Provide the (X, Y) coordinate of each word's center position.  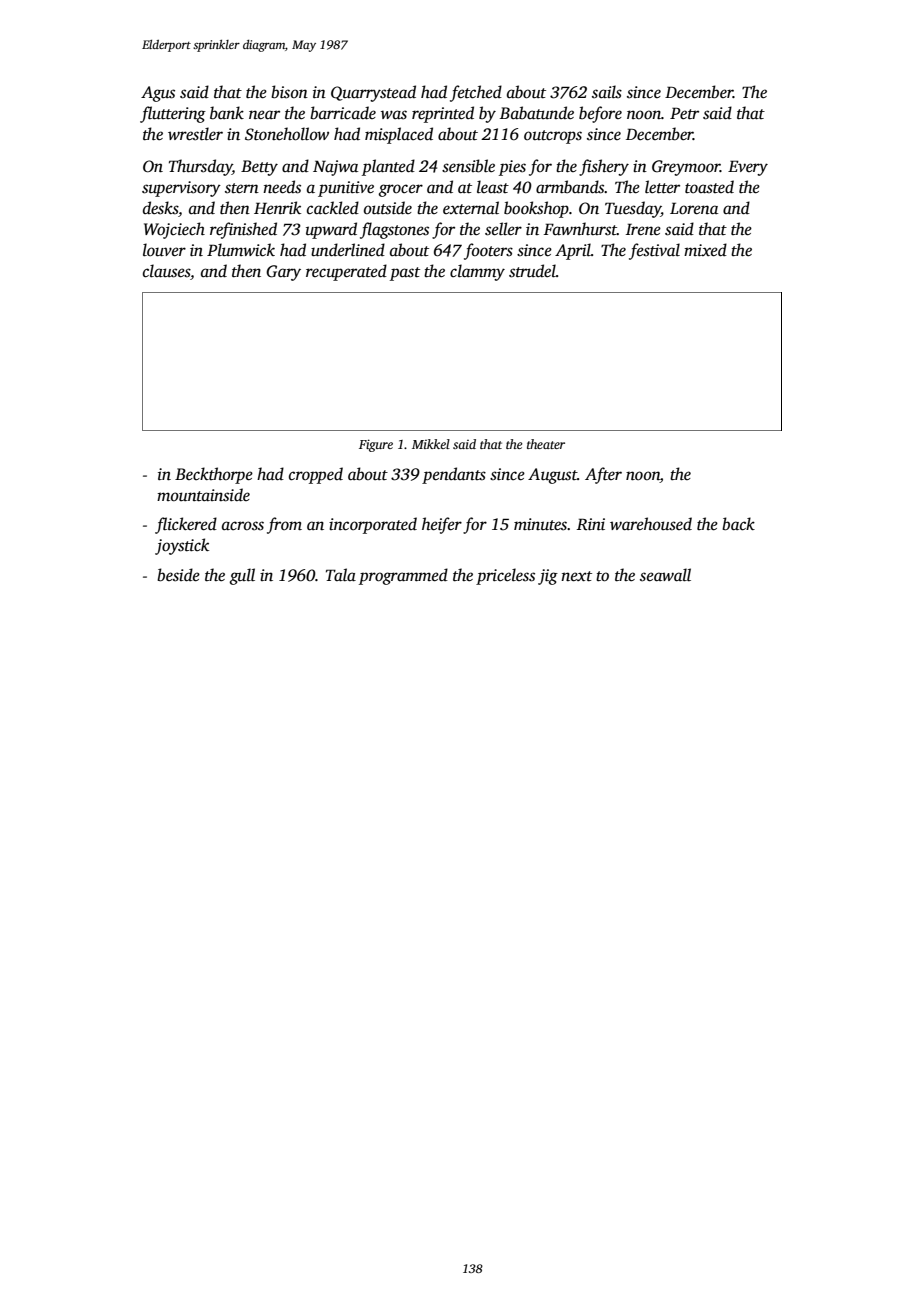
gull (242, 576)
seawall (665, 575)
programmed (403, 576)
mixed (705, 250)
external (471, 208)
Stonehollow (287, 134)
